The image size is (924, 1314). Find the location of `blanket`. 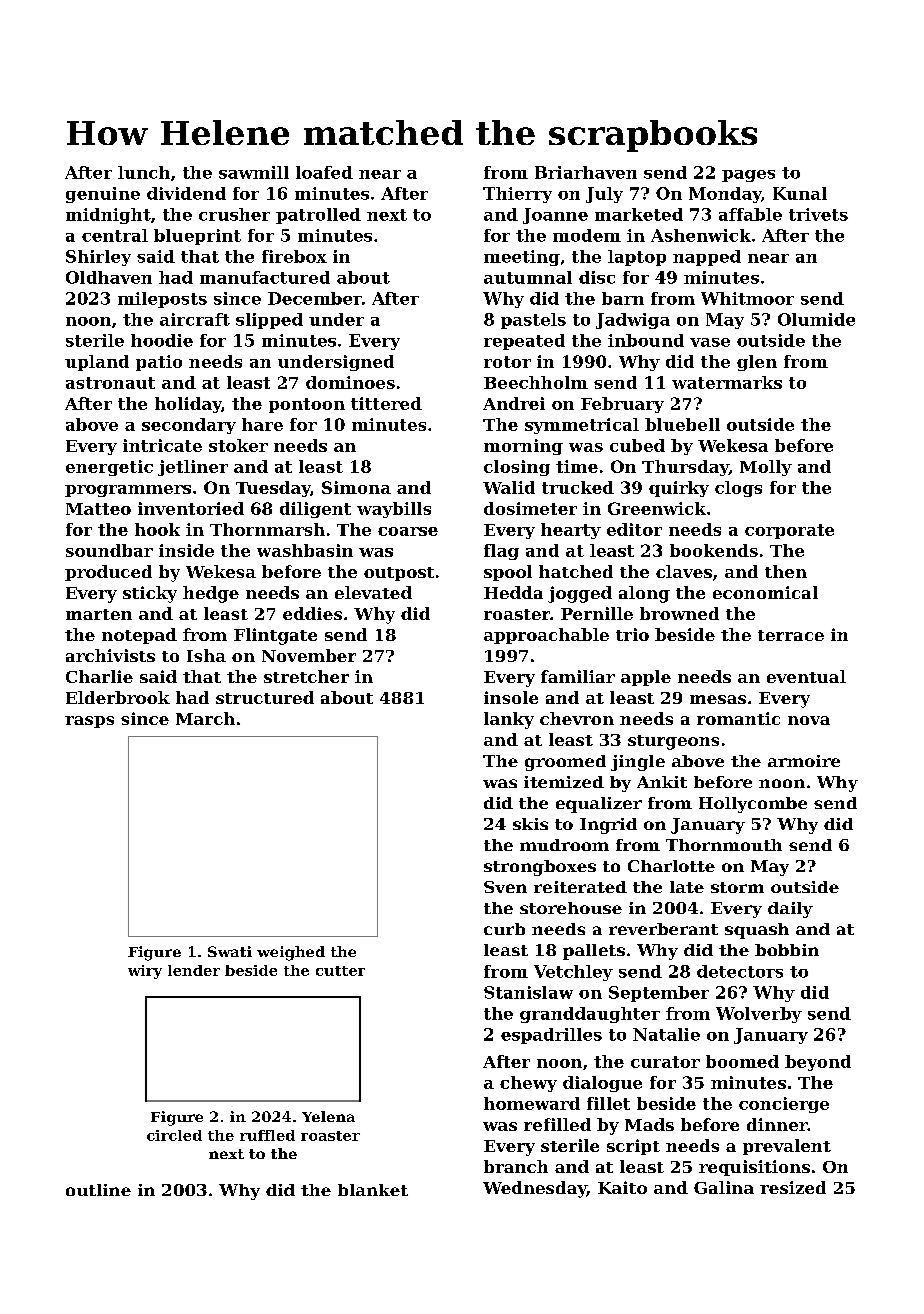

blanket is located at coordinates (373, 1190).
